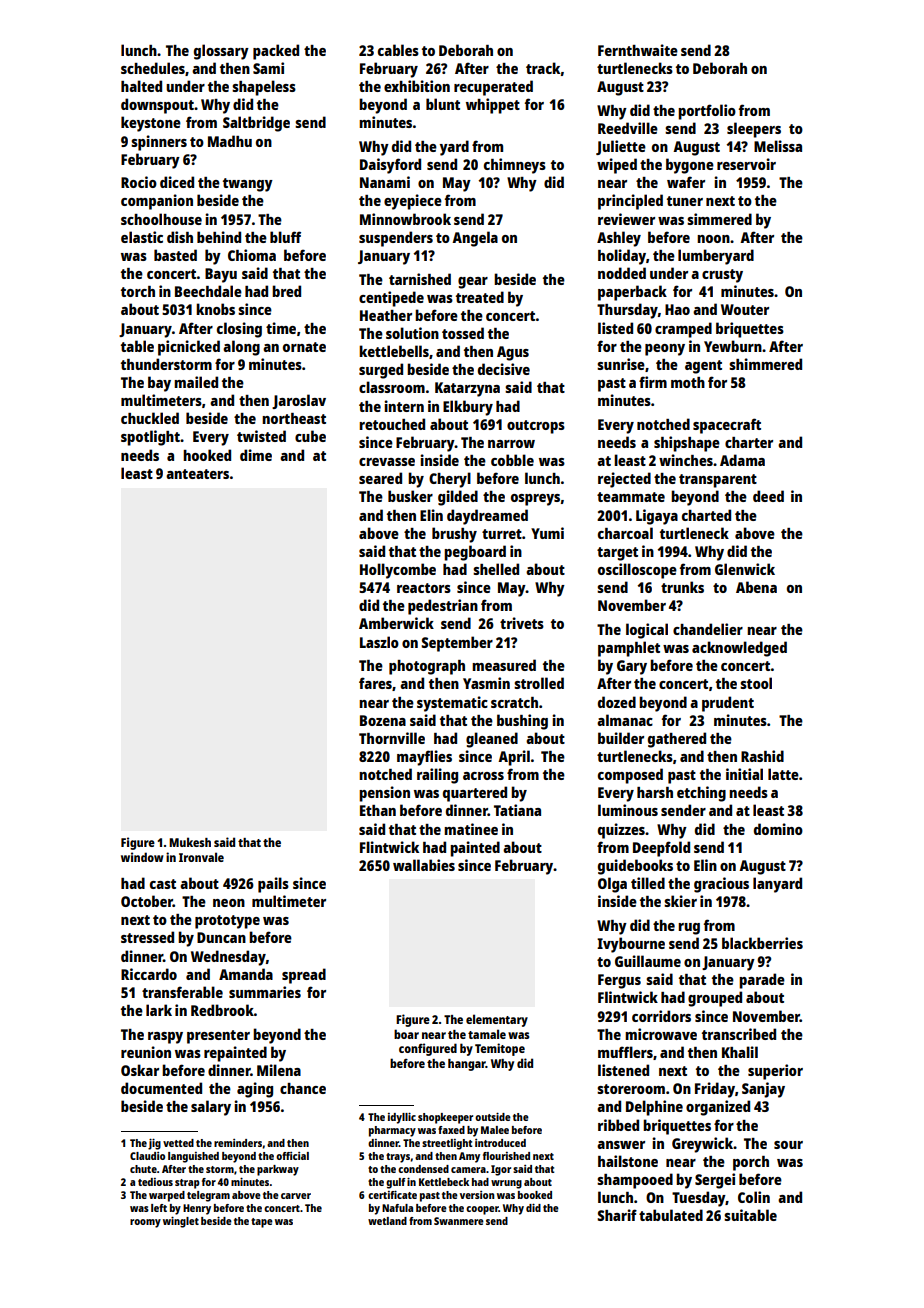 Image resolution: width=924 pixels, height=1308 pixels. What do you see at coordinates (721, 885) in the image?
I see `gracious` at bounding box center [721, 885].
